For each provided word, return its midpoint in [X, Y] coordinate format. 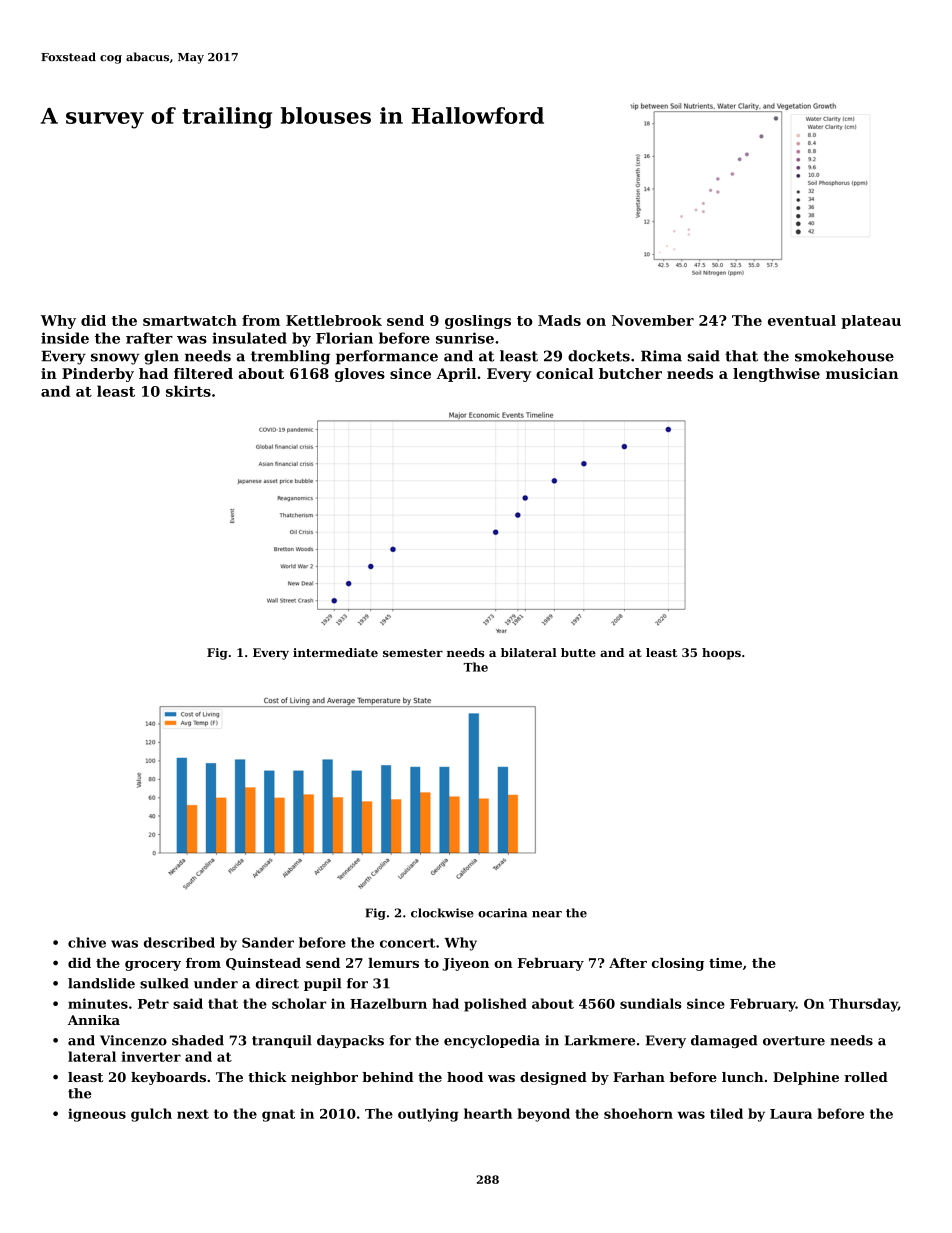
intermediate [335, 652]
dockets [599, 356]
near [547, 914]
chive [87, 942]
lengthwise [776, 375]
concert [407, 943]
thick [267, 1077]
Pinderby [98, 375]
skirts [188, 391]
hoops [721, 654]
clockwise [442, 913]
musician [862, 373]
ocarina [502, 913]
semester [413, 653]
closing [678, 964]
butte [578, 652]
